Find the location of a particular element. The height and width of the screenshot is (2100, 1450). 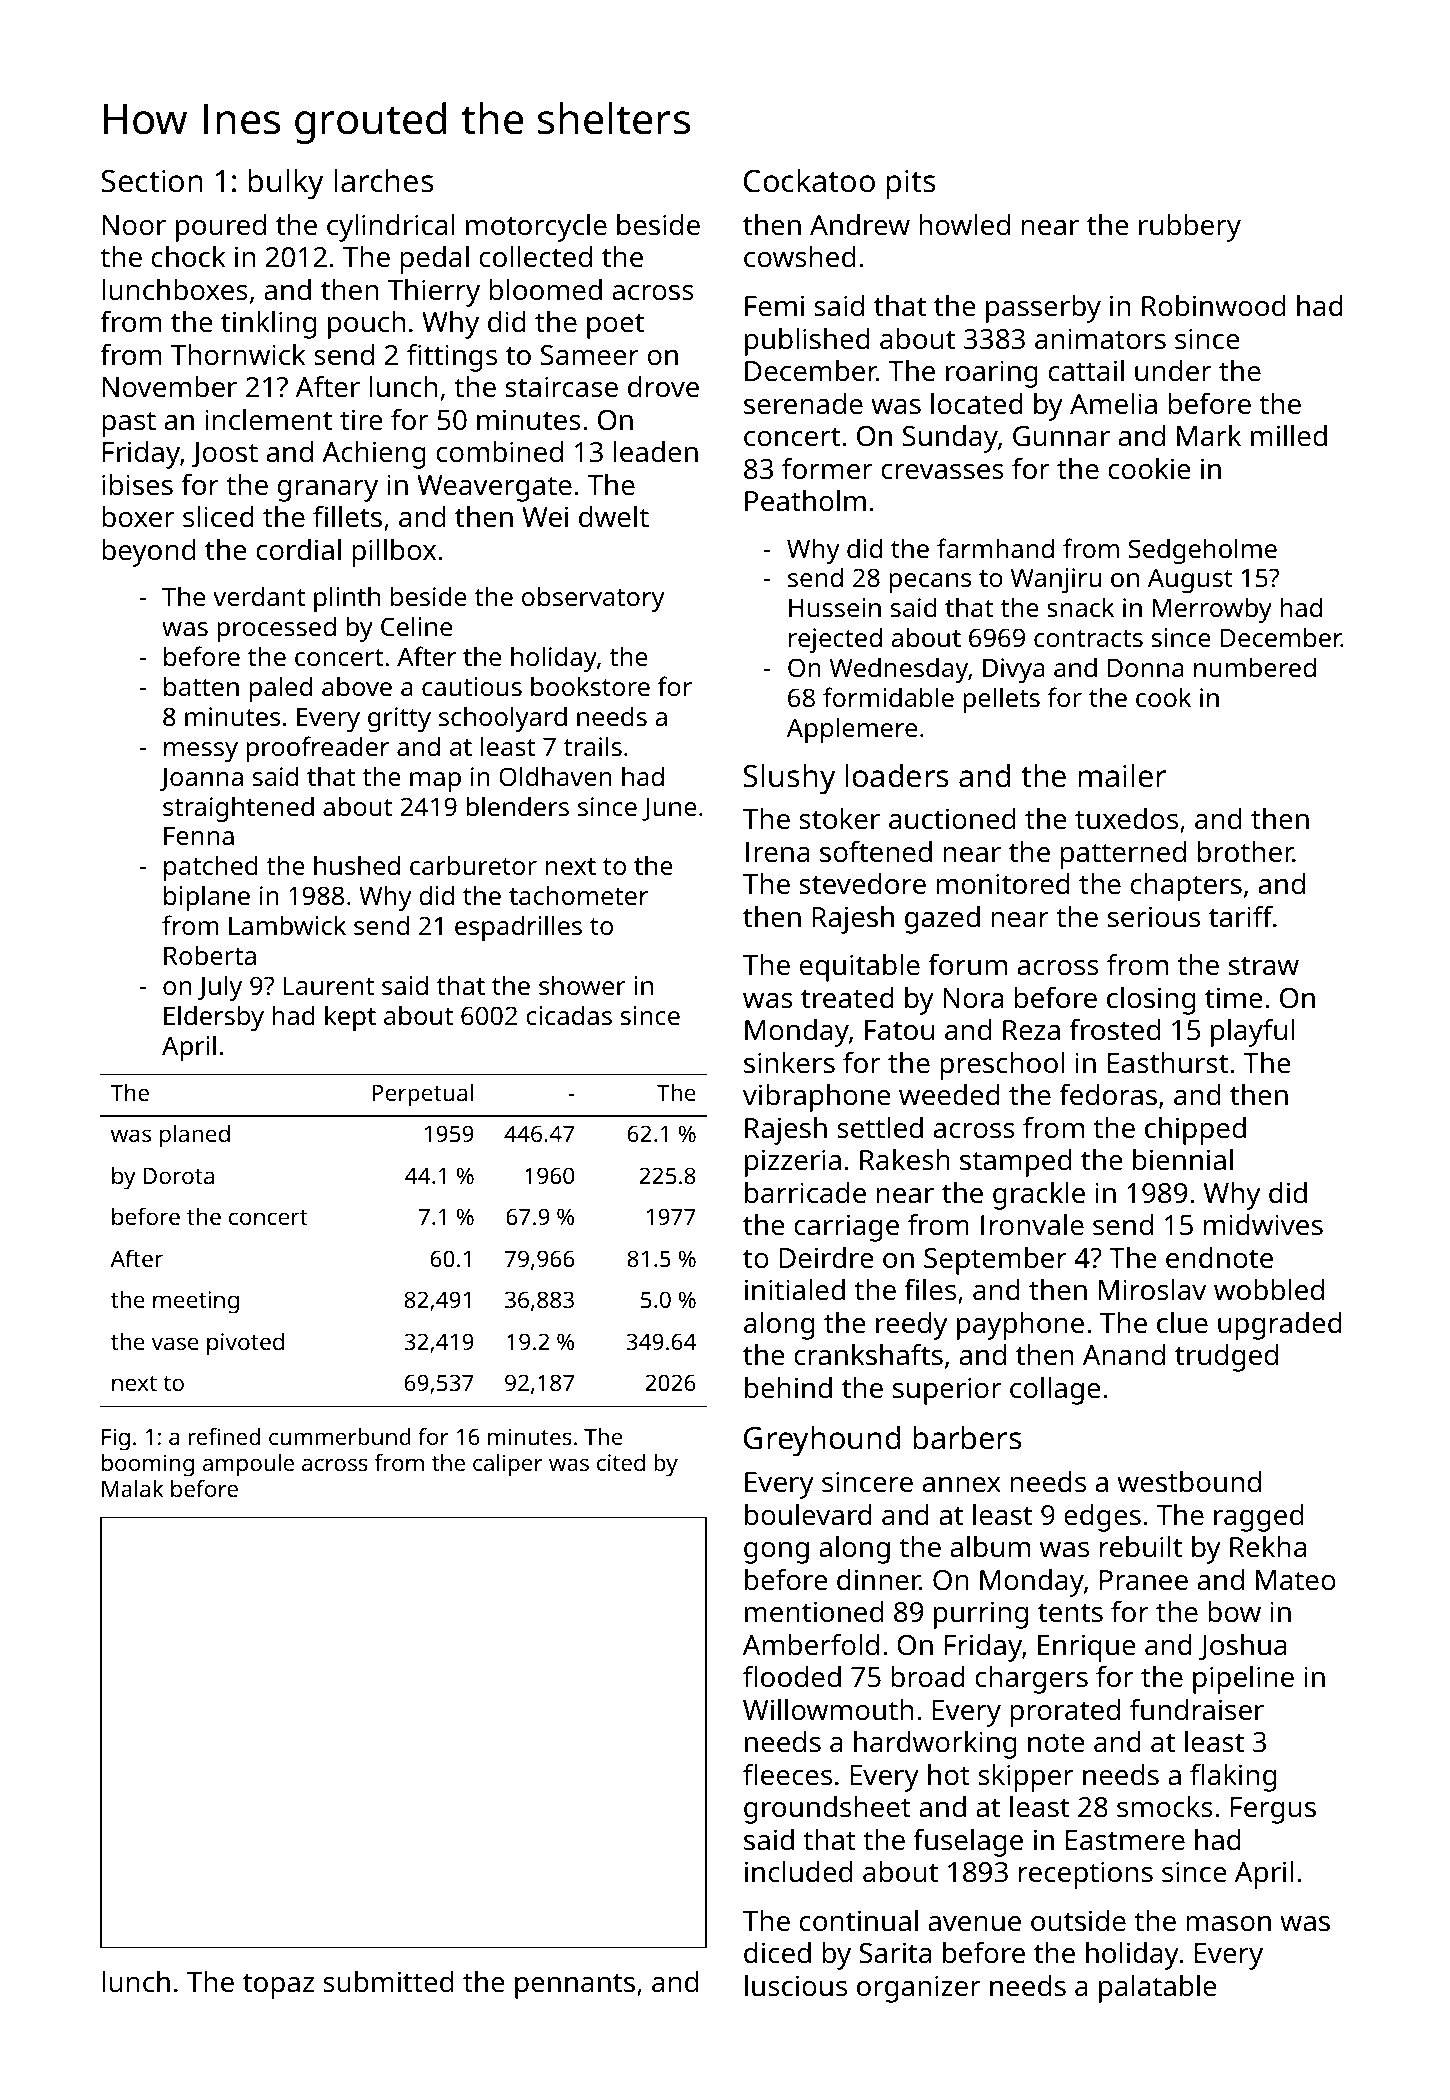

November is located at coordinates (170, 387).
